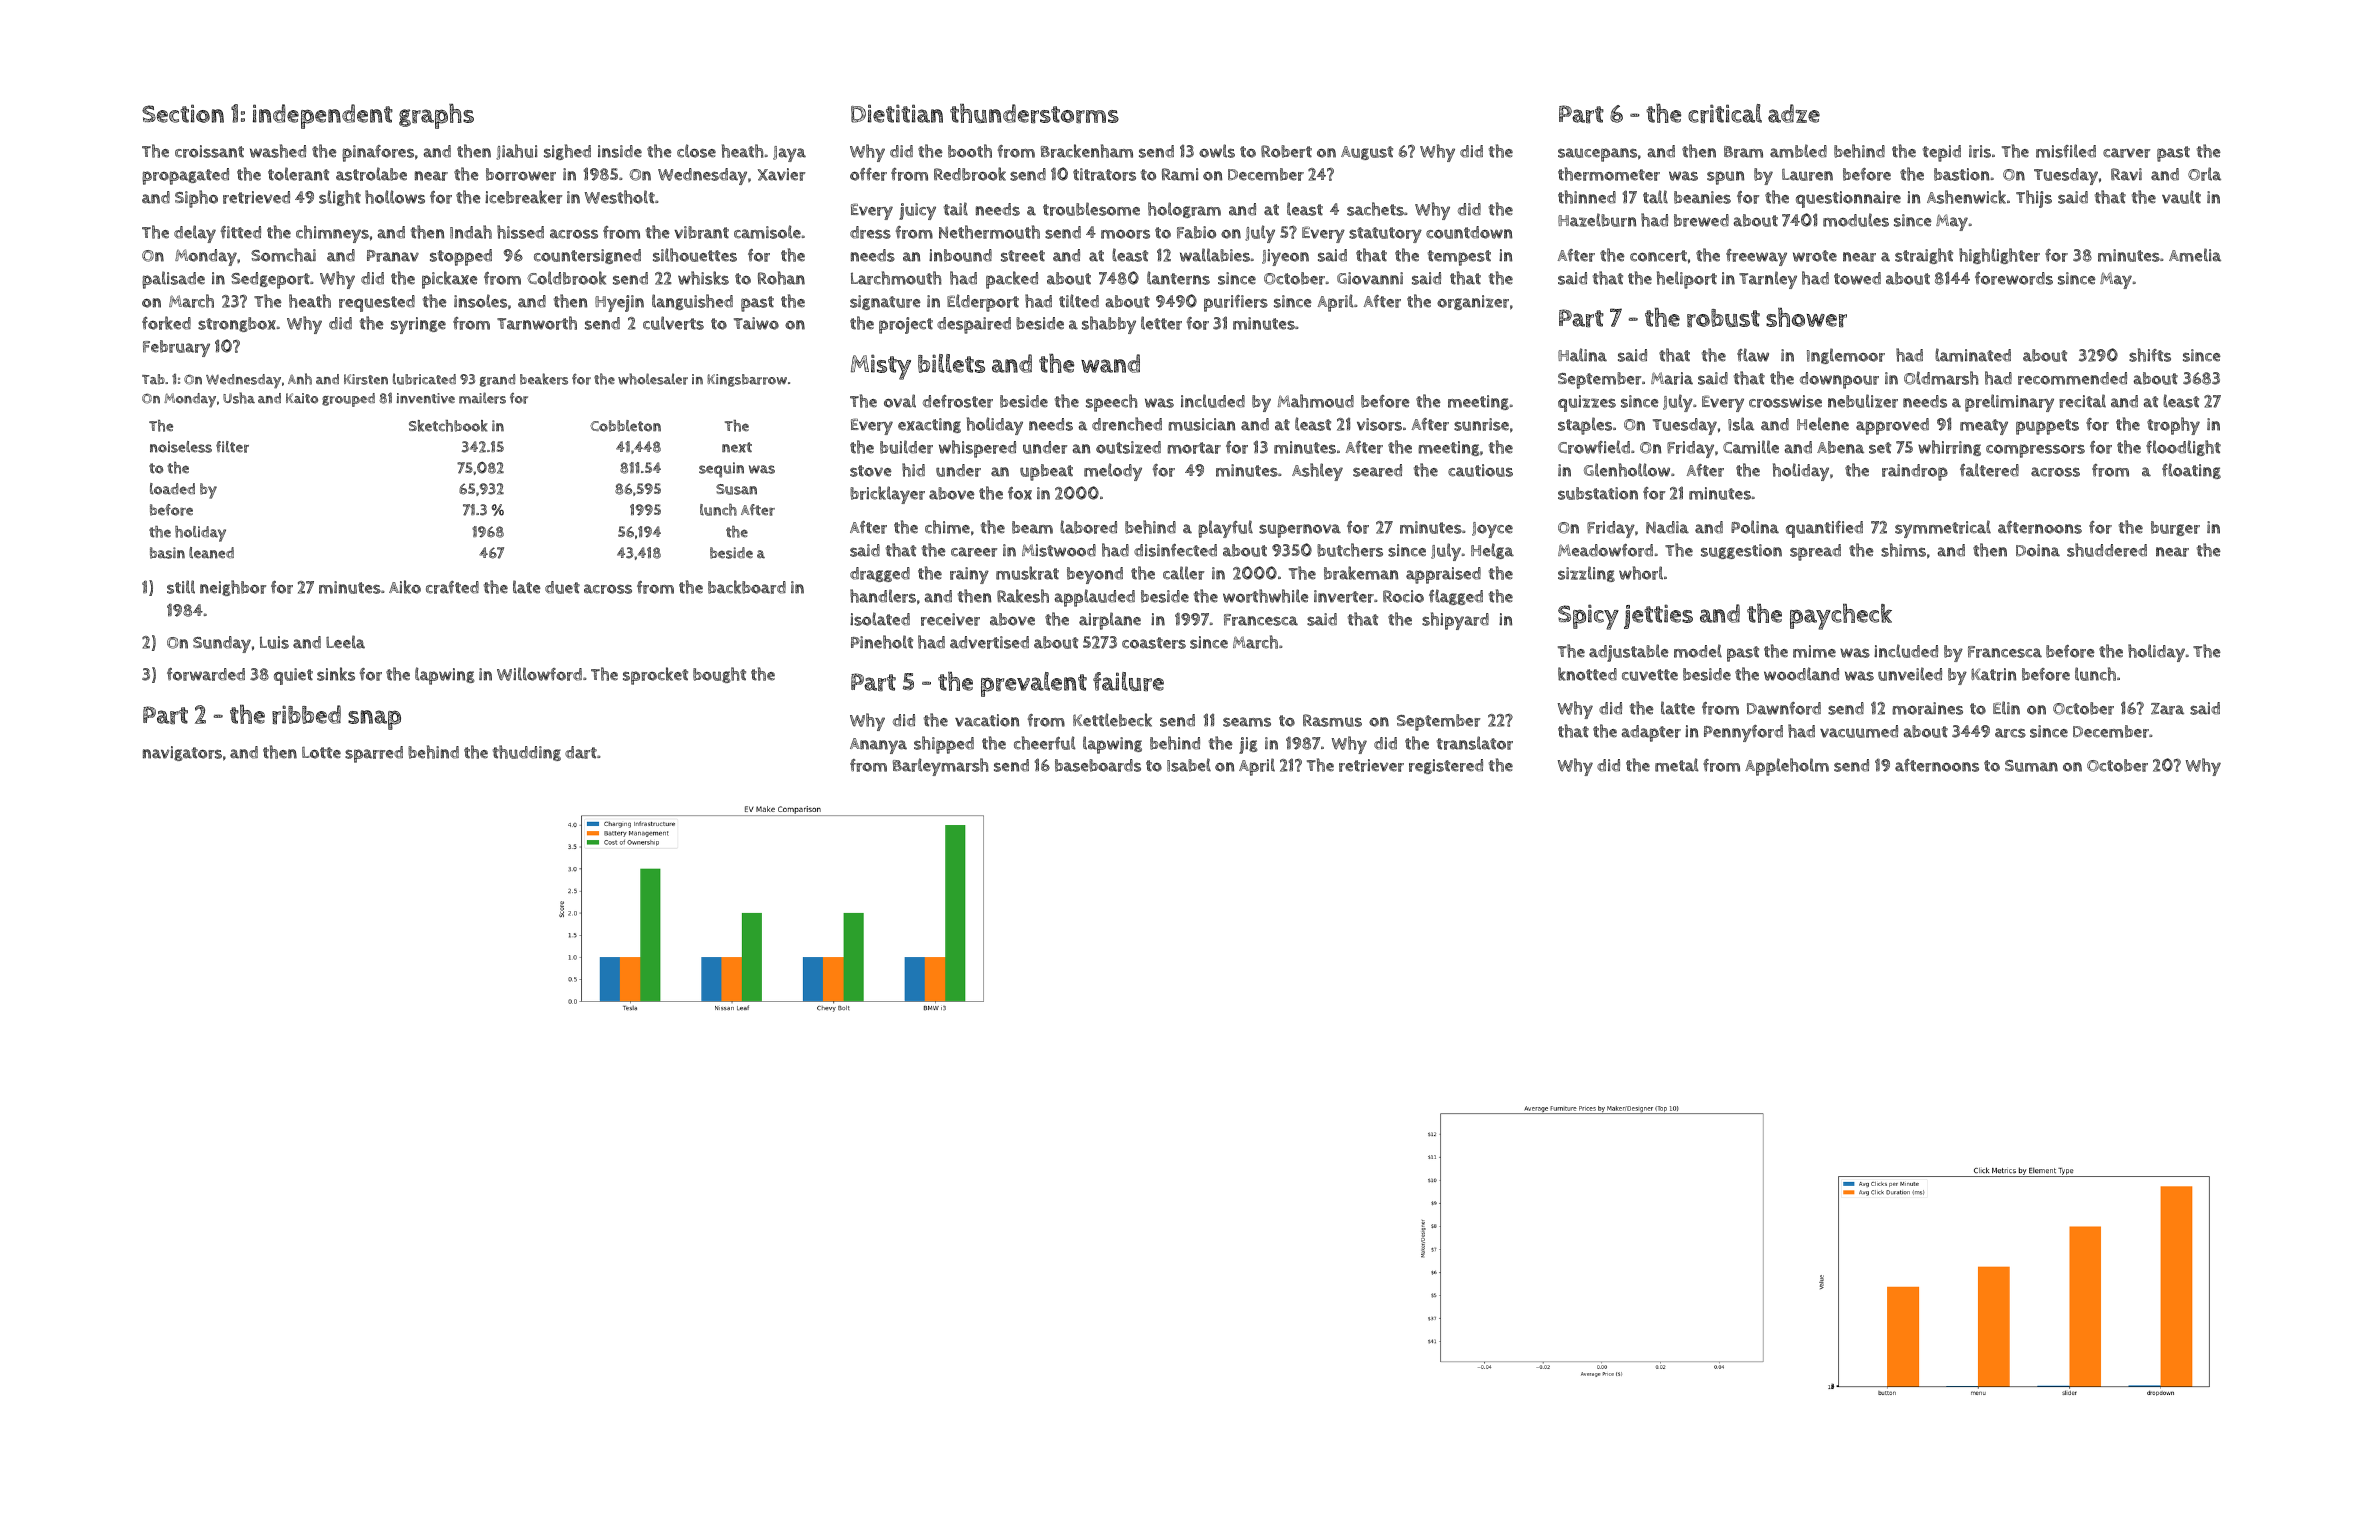  Describe the element at coordinates (1641, 573) in the document. I see `whorl` at that location.
